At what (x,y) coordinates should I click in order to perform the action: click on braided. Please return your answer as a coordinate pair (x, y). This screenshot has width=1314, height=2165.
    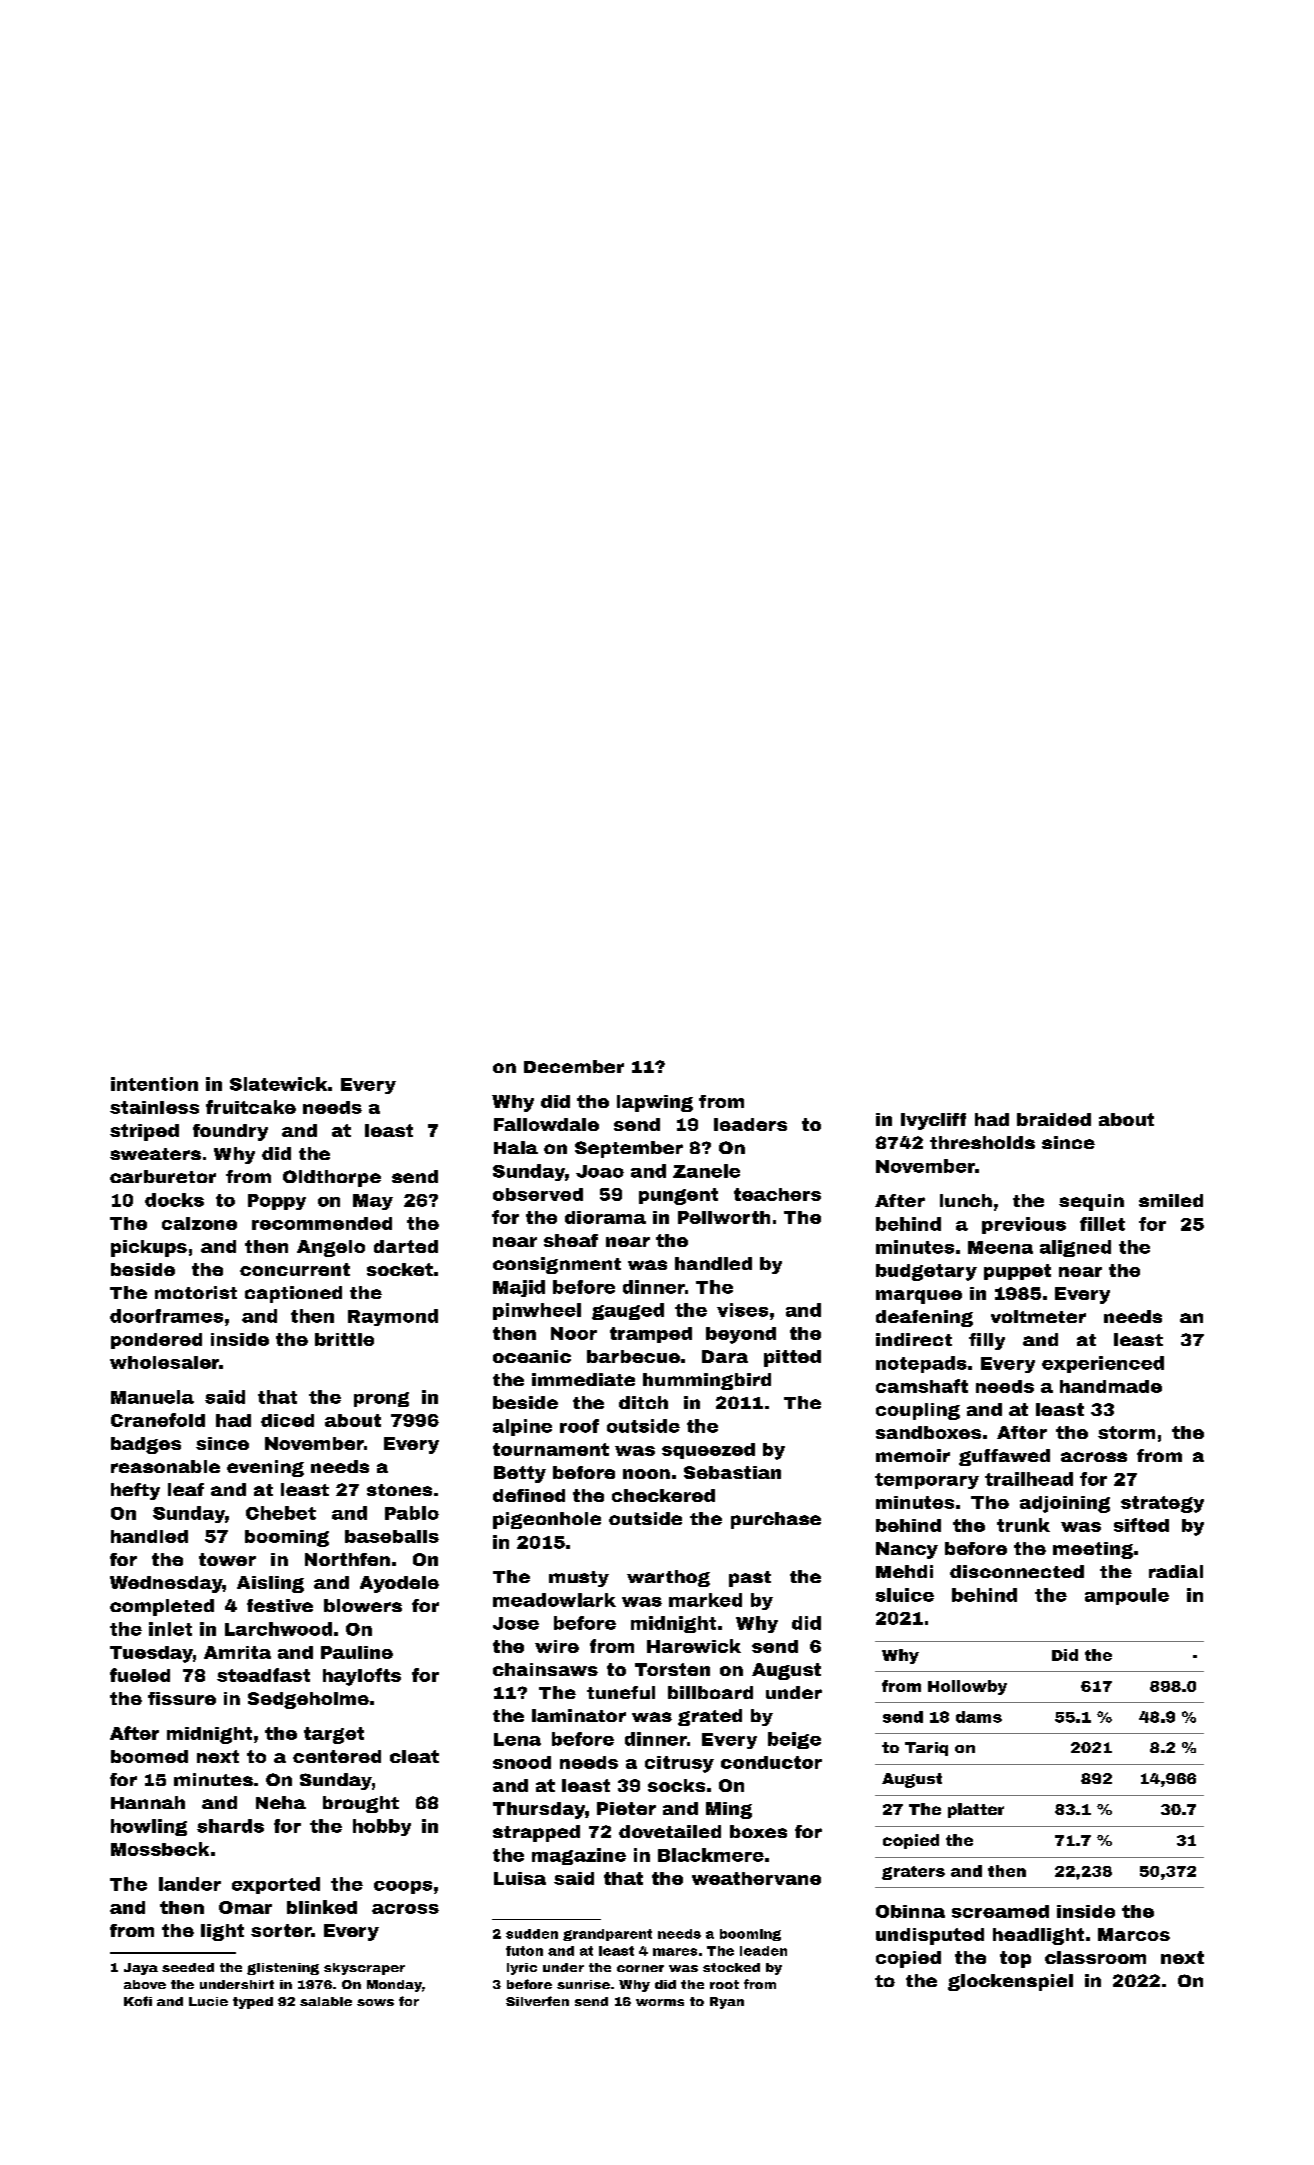
    Looking at the image, I should click on (1054, 1119).
